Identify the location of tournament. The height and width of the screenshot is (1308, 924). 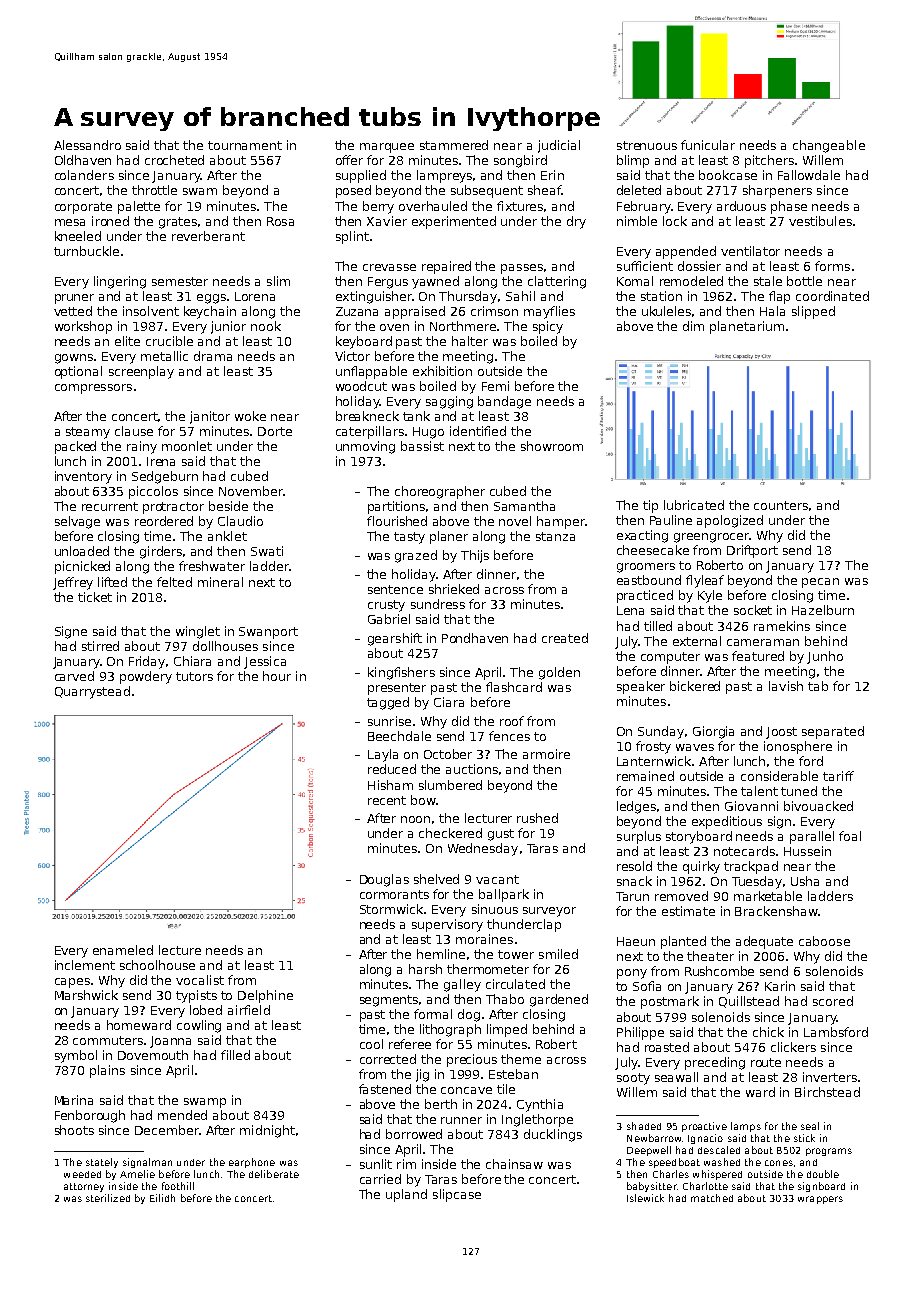
(245, 145).
